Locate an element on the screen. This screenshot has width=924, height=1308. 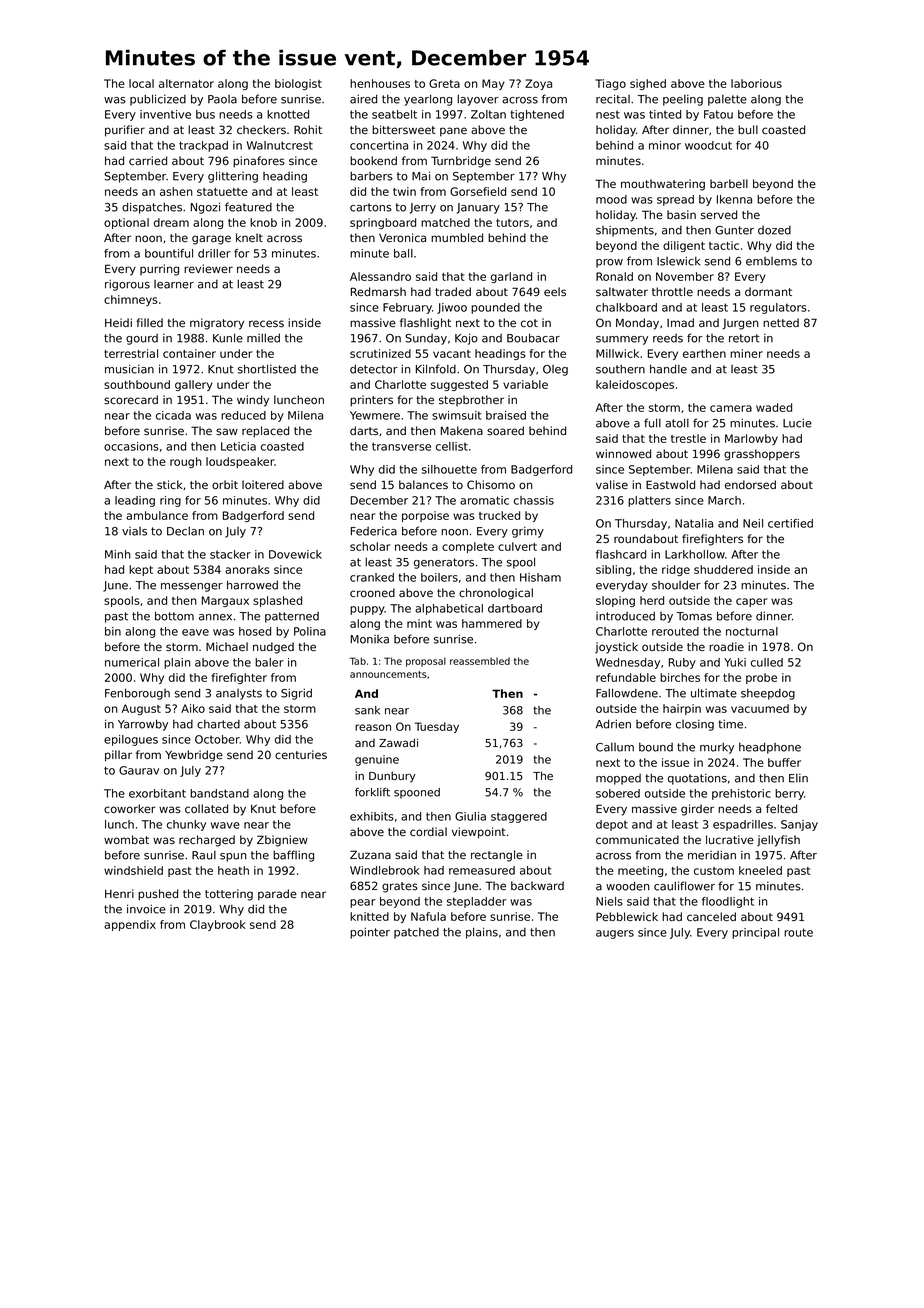
shortlisted is located at coordinates (267, 369).
